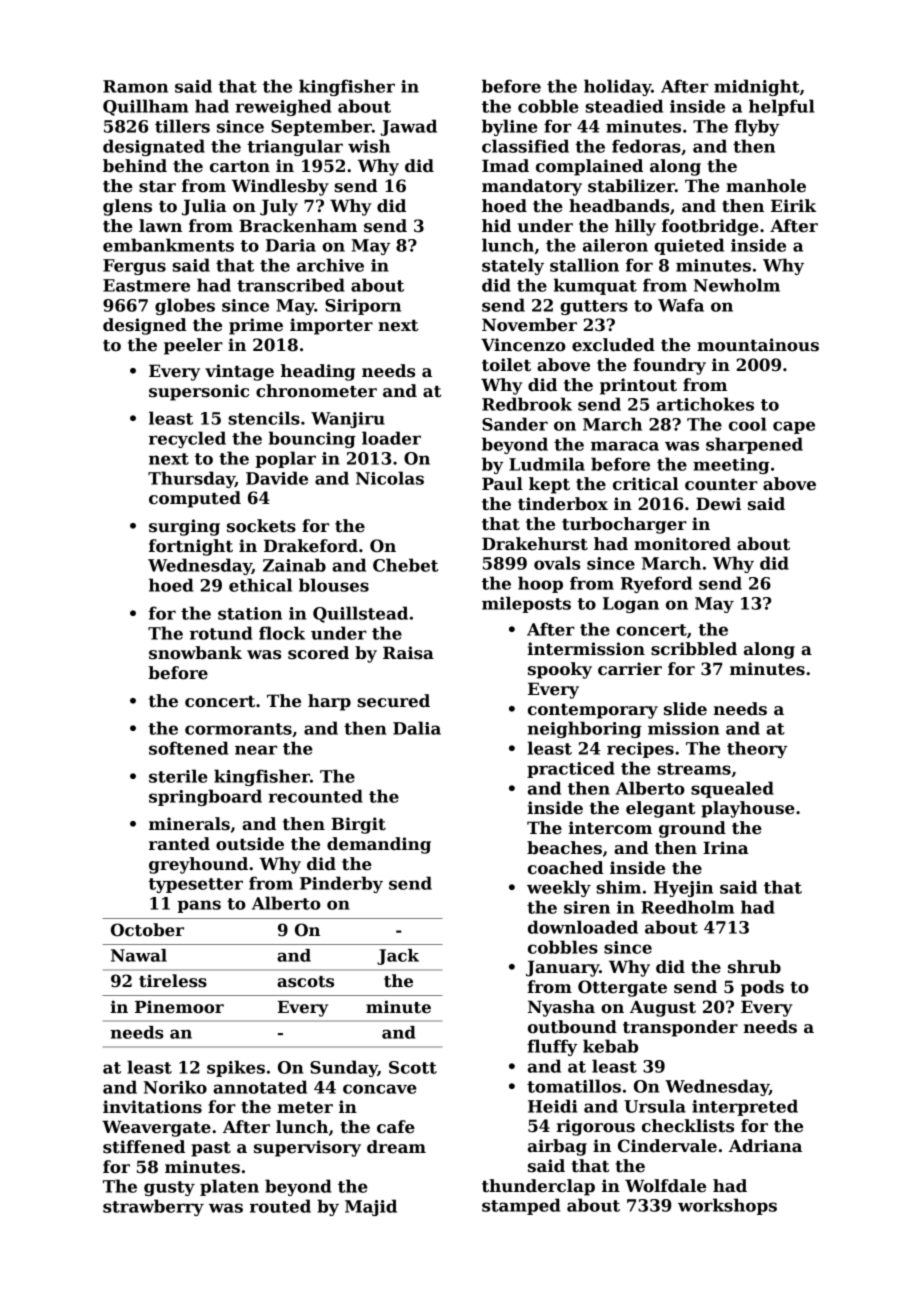 The height and width of the screenshot is (1308, 924). I want to click on midnight, so click(757, 87).
